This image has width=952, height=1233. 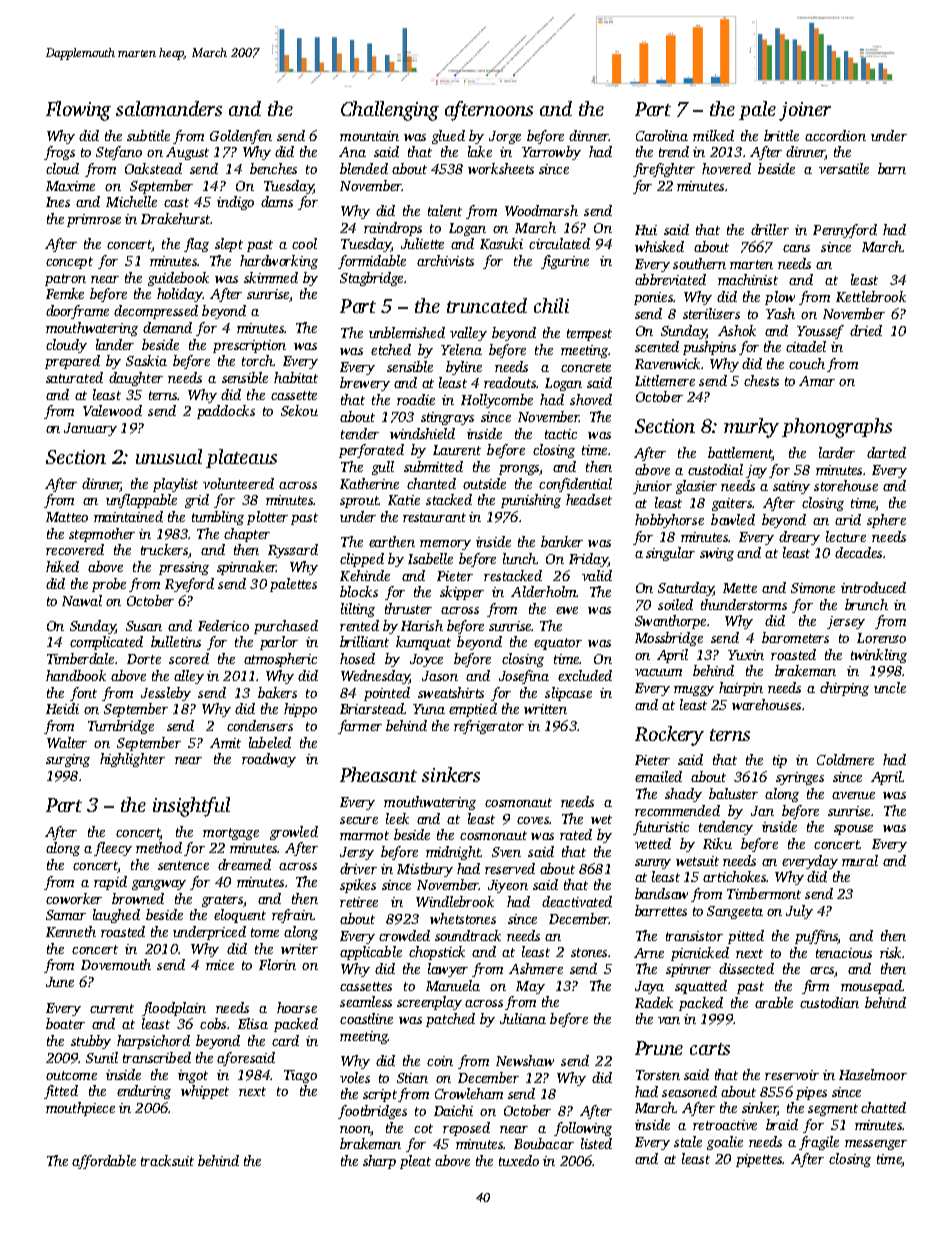 What do you see at coordinates (892, 168) in the image?
I see `barn` at bounding box center [892, 168].
